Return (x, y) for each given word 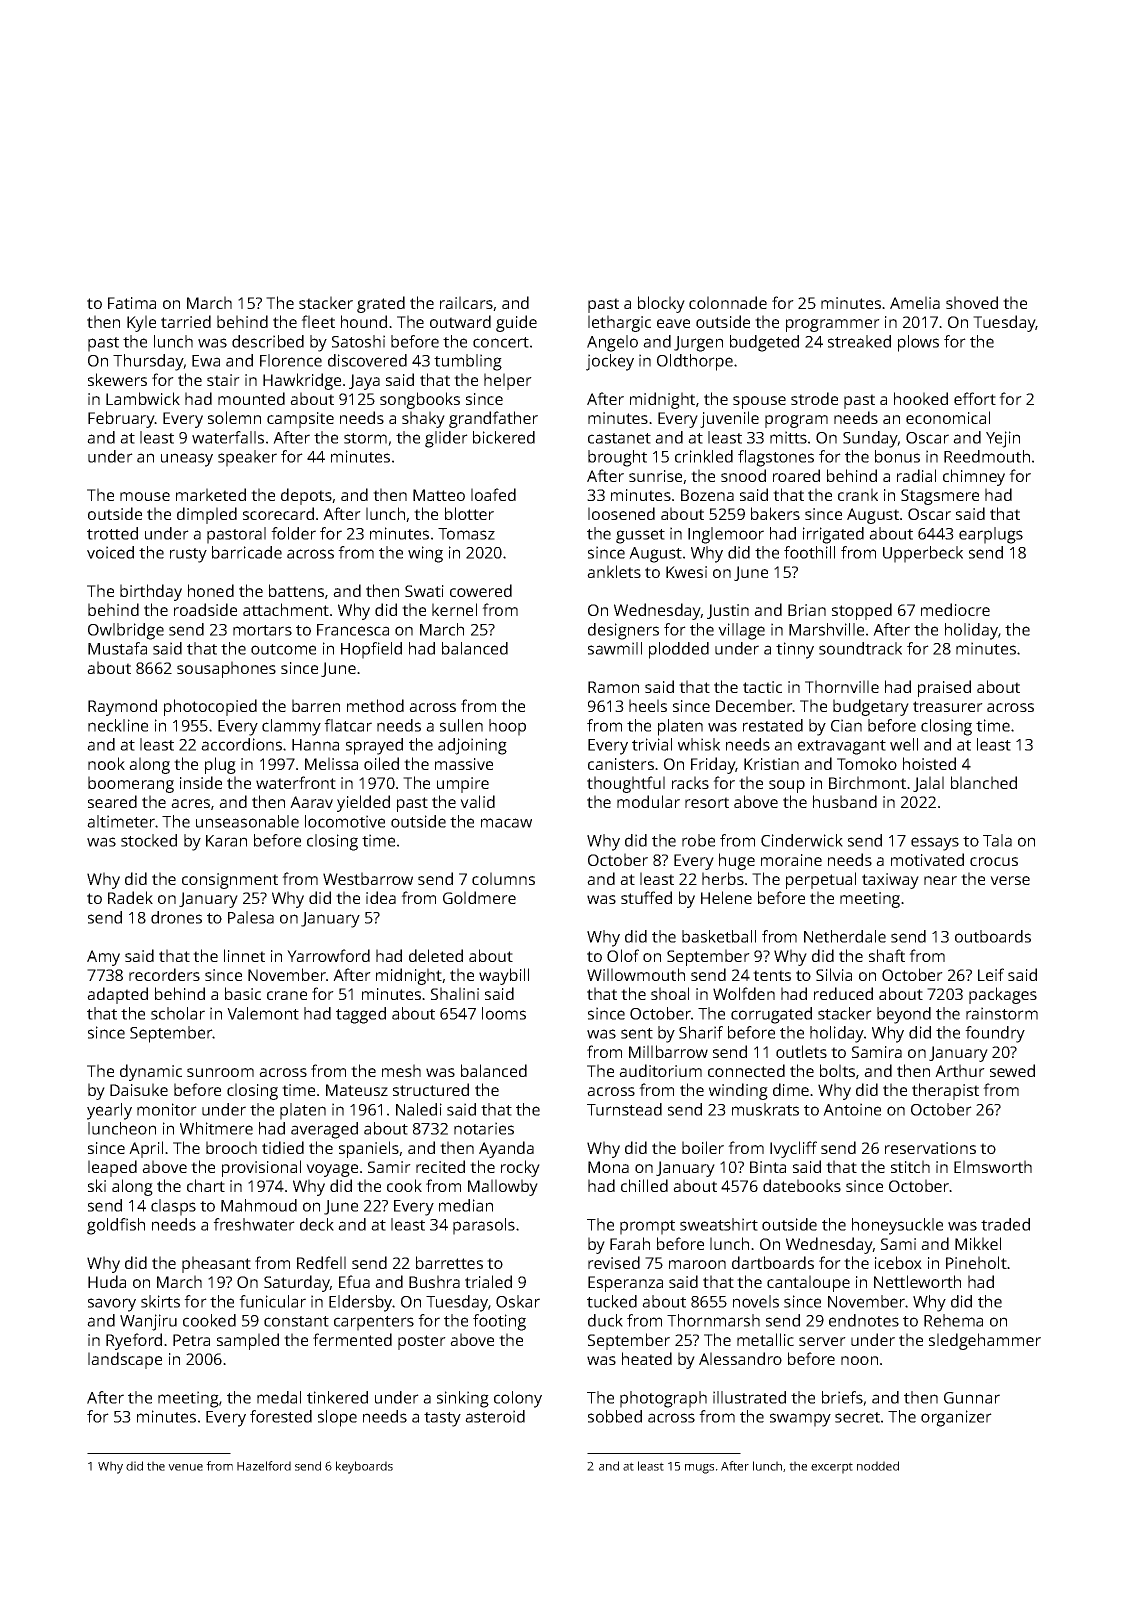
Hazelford (264, 1466)
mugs (699, 1469)
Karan (226, 841)
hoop (507, 727)
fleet (318, 321)
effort (975, 398)
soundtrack (860, 648)
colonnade (728, 302)
